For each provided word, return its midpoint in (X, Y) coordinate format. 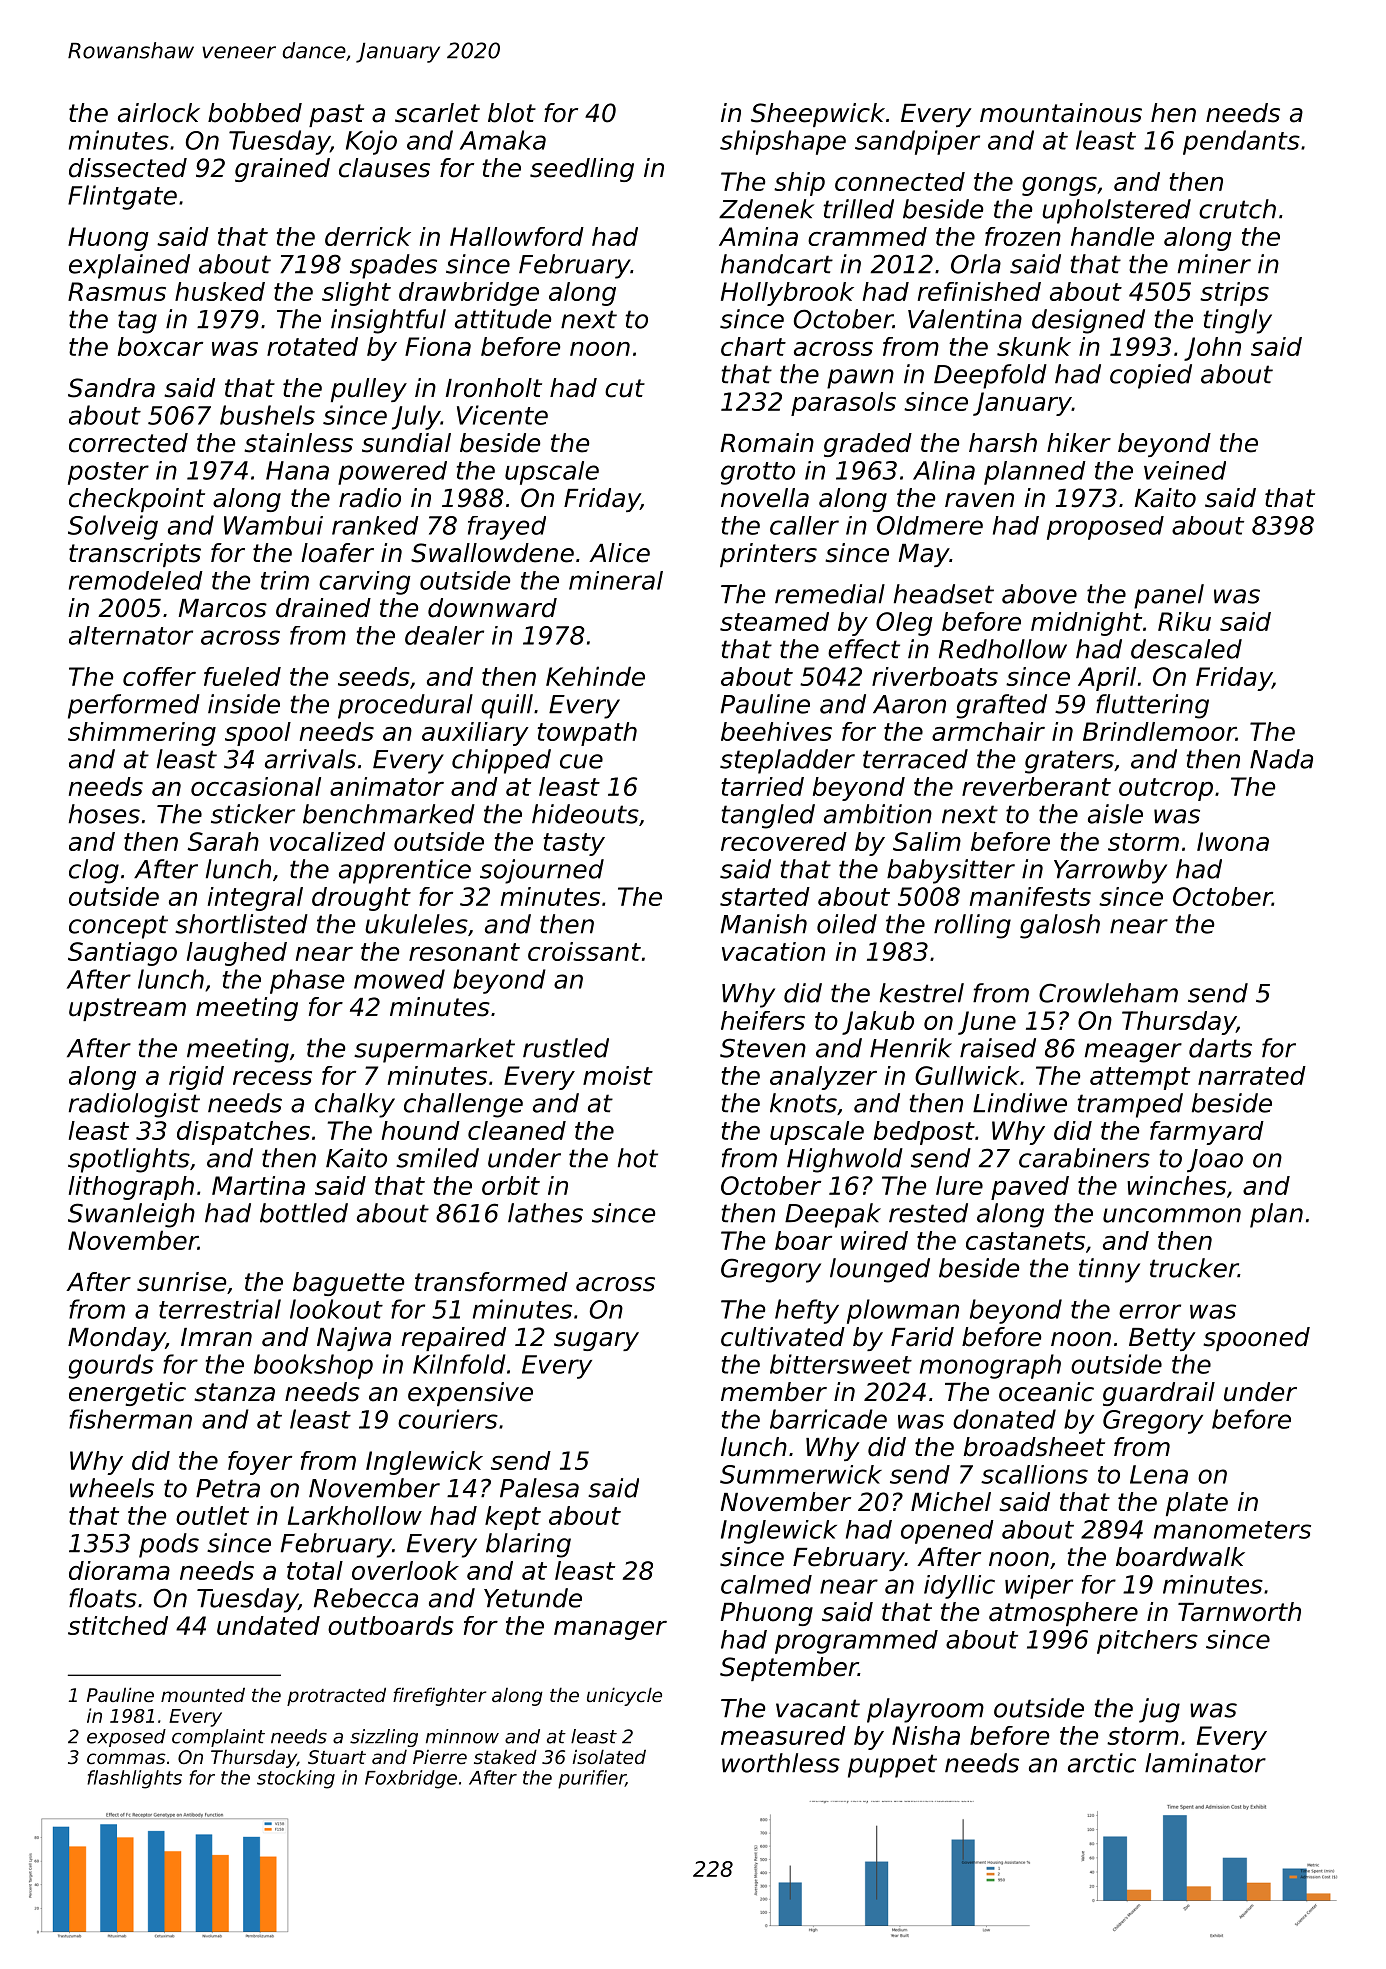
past (336, 115)
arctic (1102, 1763)
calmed (766, 1584)
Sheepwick (818, 115)
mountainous (1061, 113)
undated (268, 1625)
